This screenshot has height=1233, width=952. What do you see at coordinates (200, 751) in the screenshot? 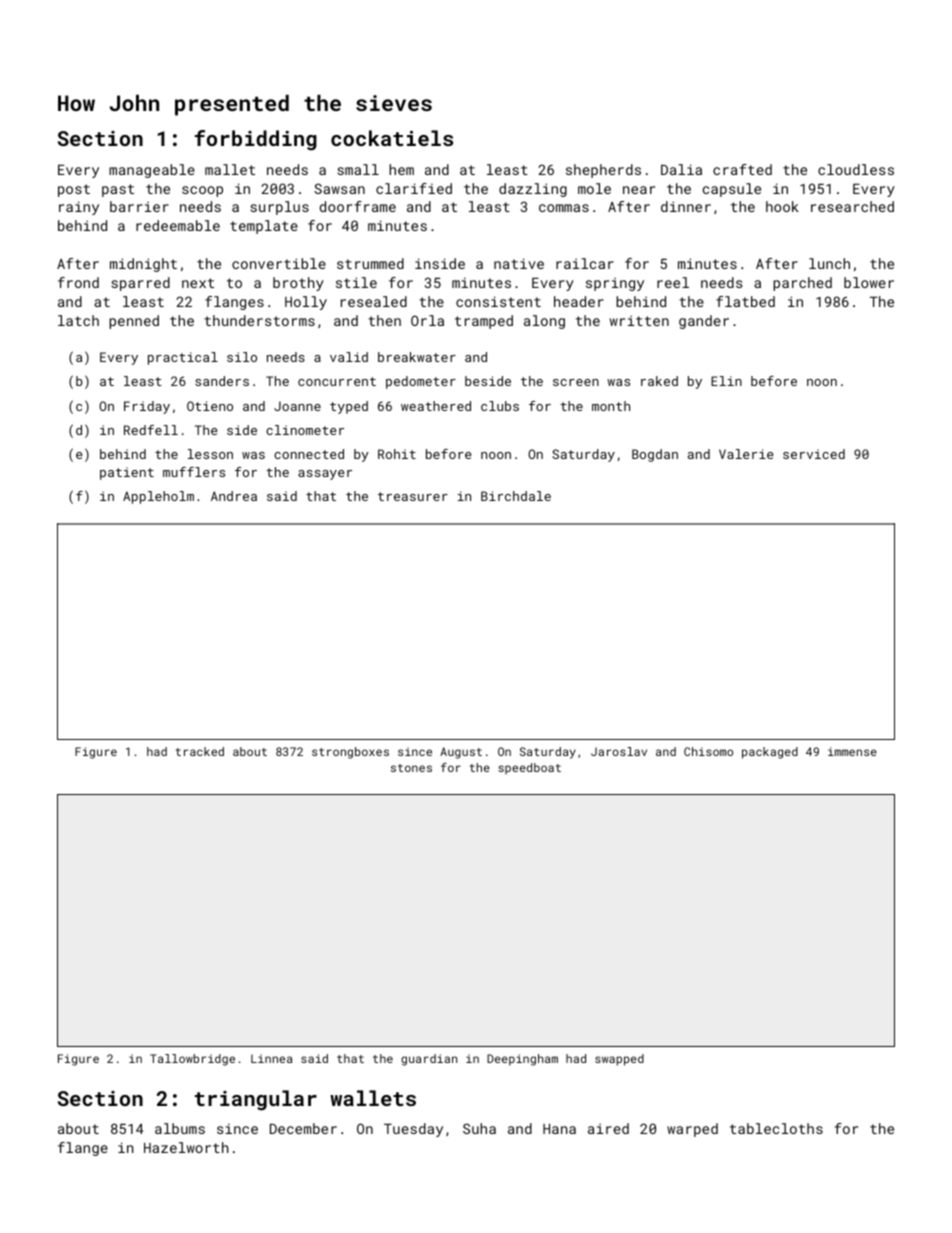
I see `tracked` at bounding box center [200, 751].
